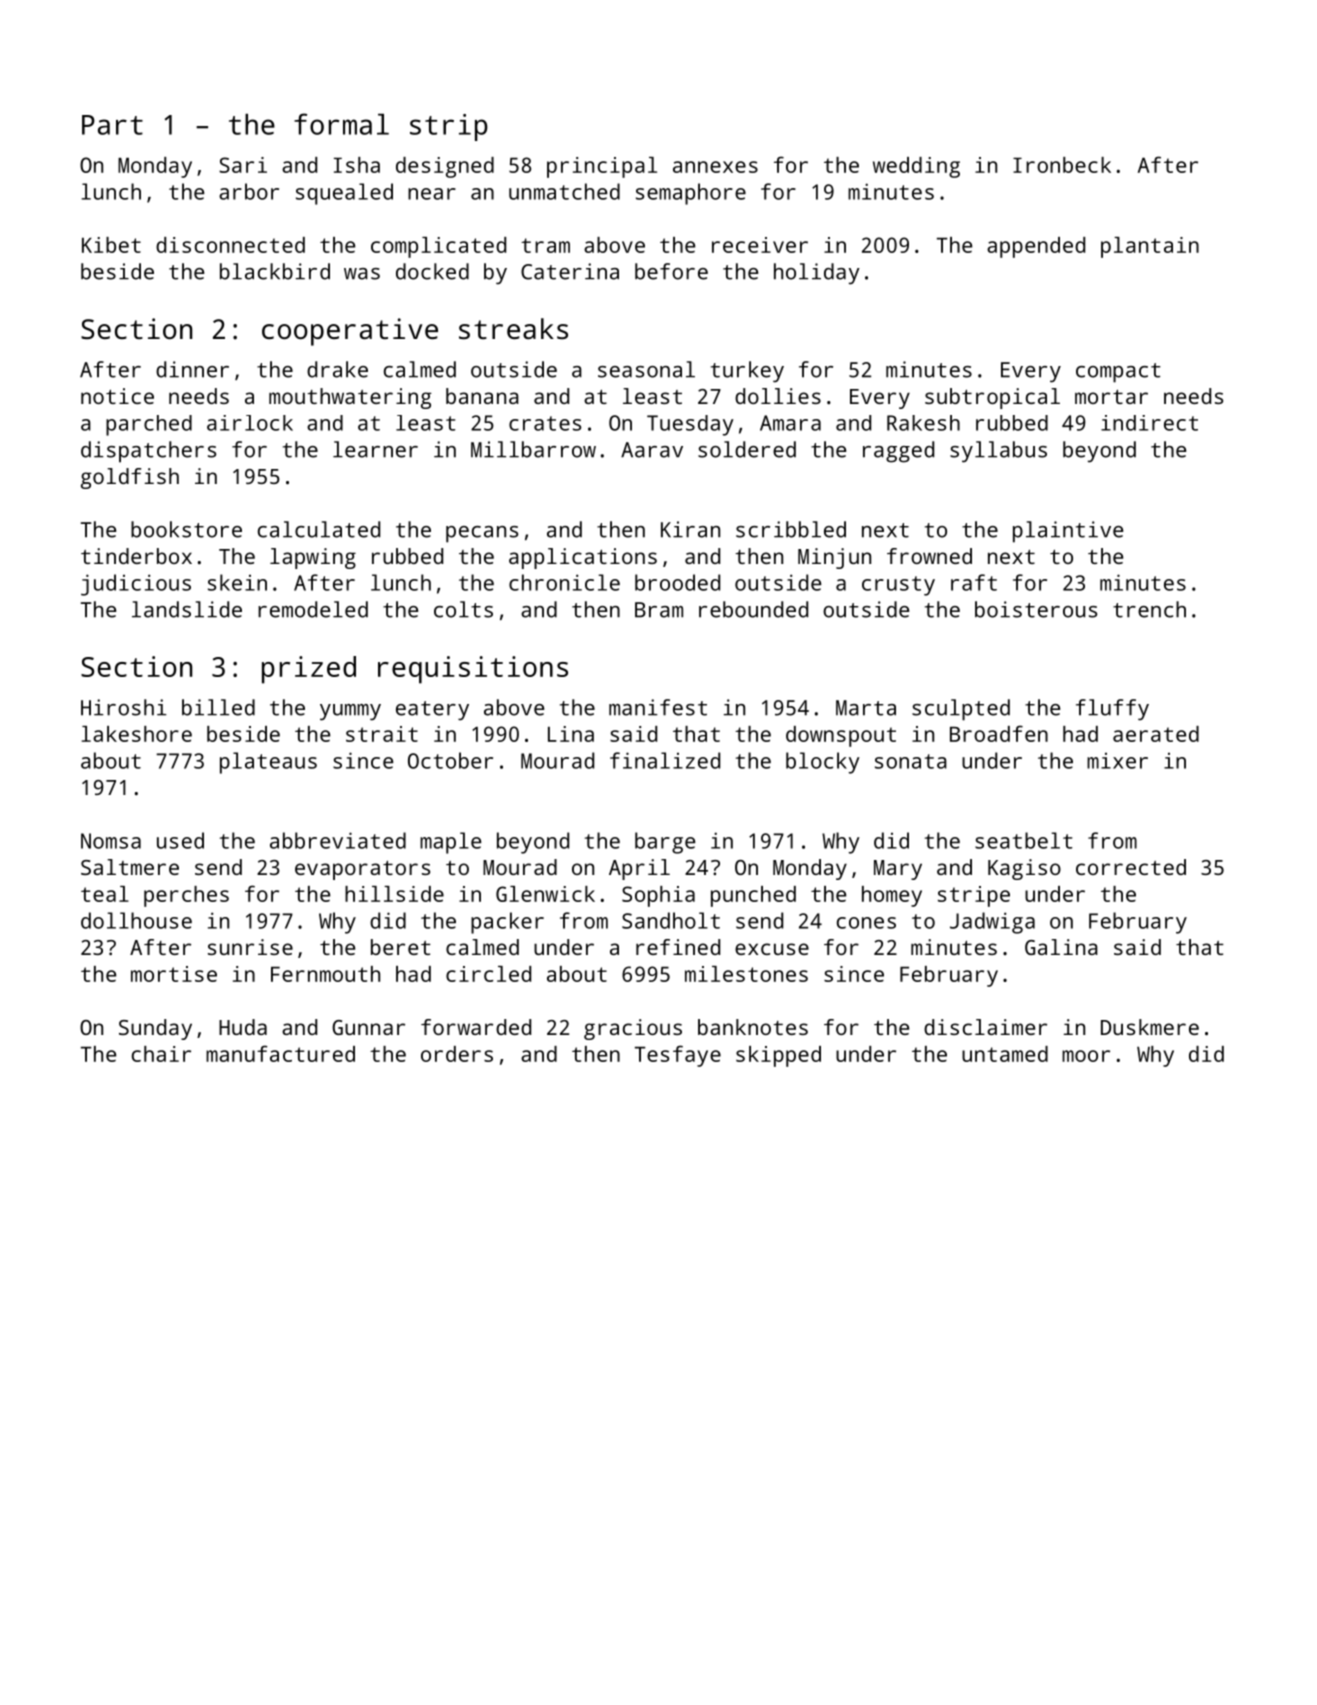 The height and width of the document is (1705, 1317). I want to click on streaks, so click(513, 329).
